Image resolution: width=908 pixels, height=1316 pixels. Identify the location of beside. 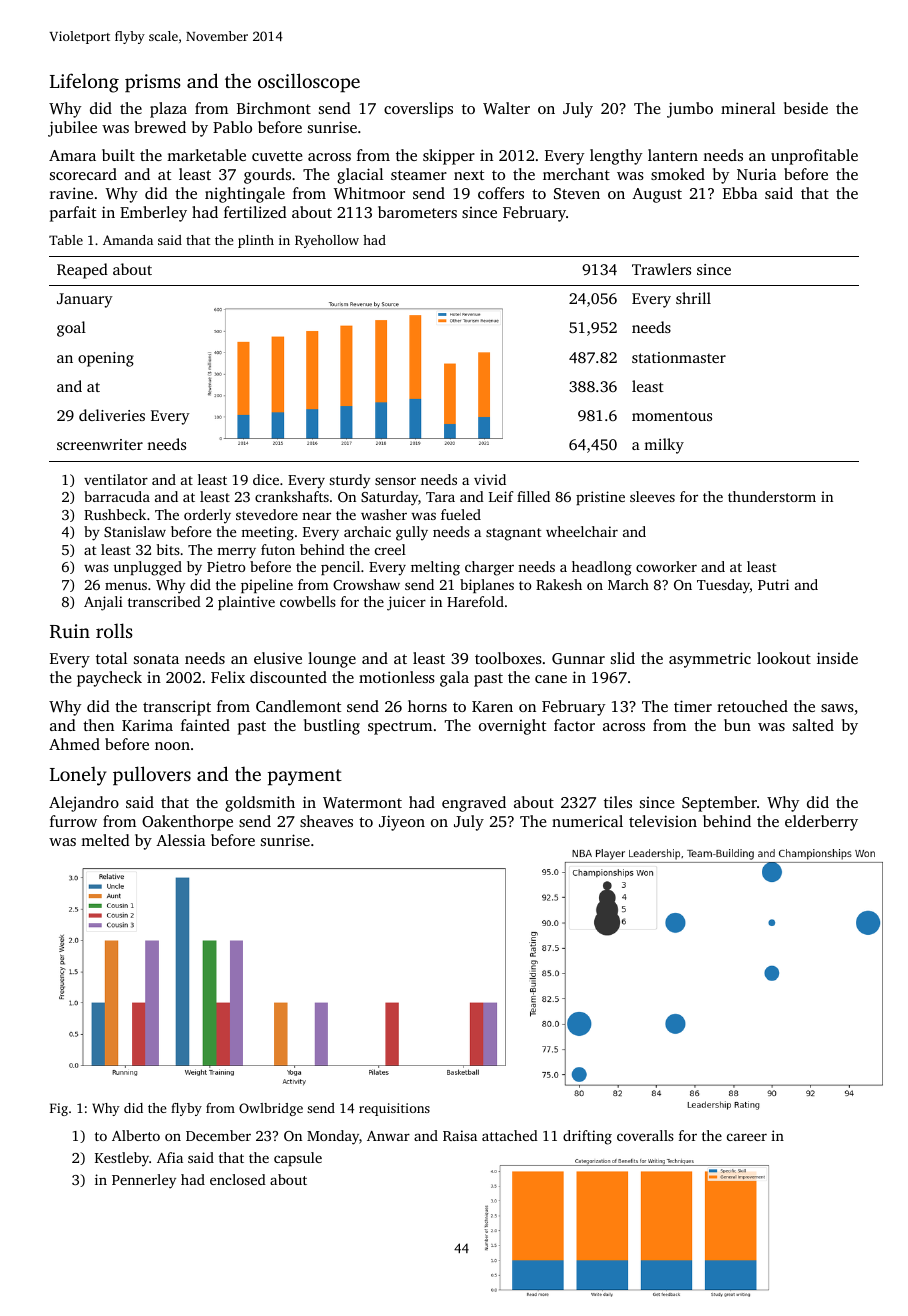
(806, 108).
